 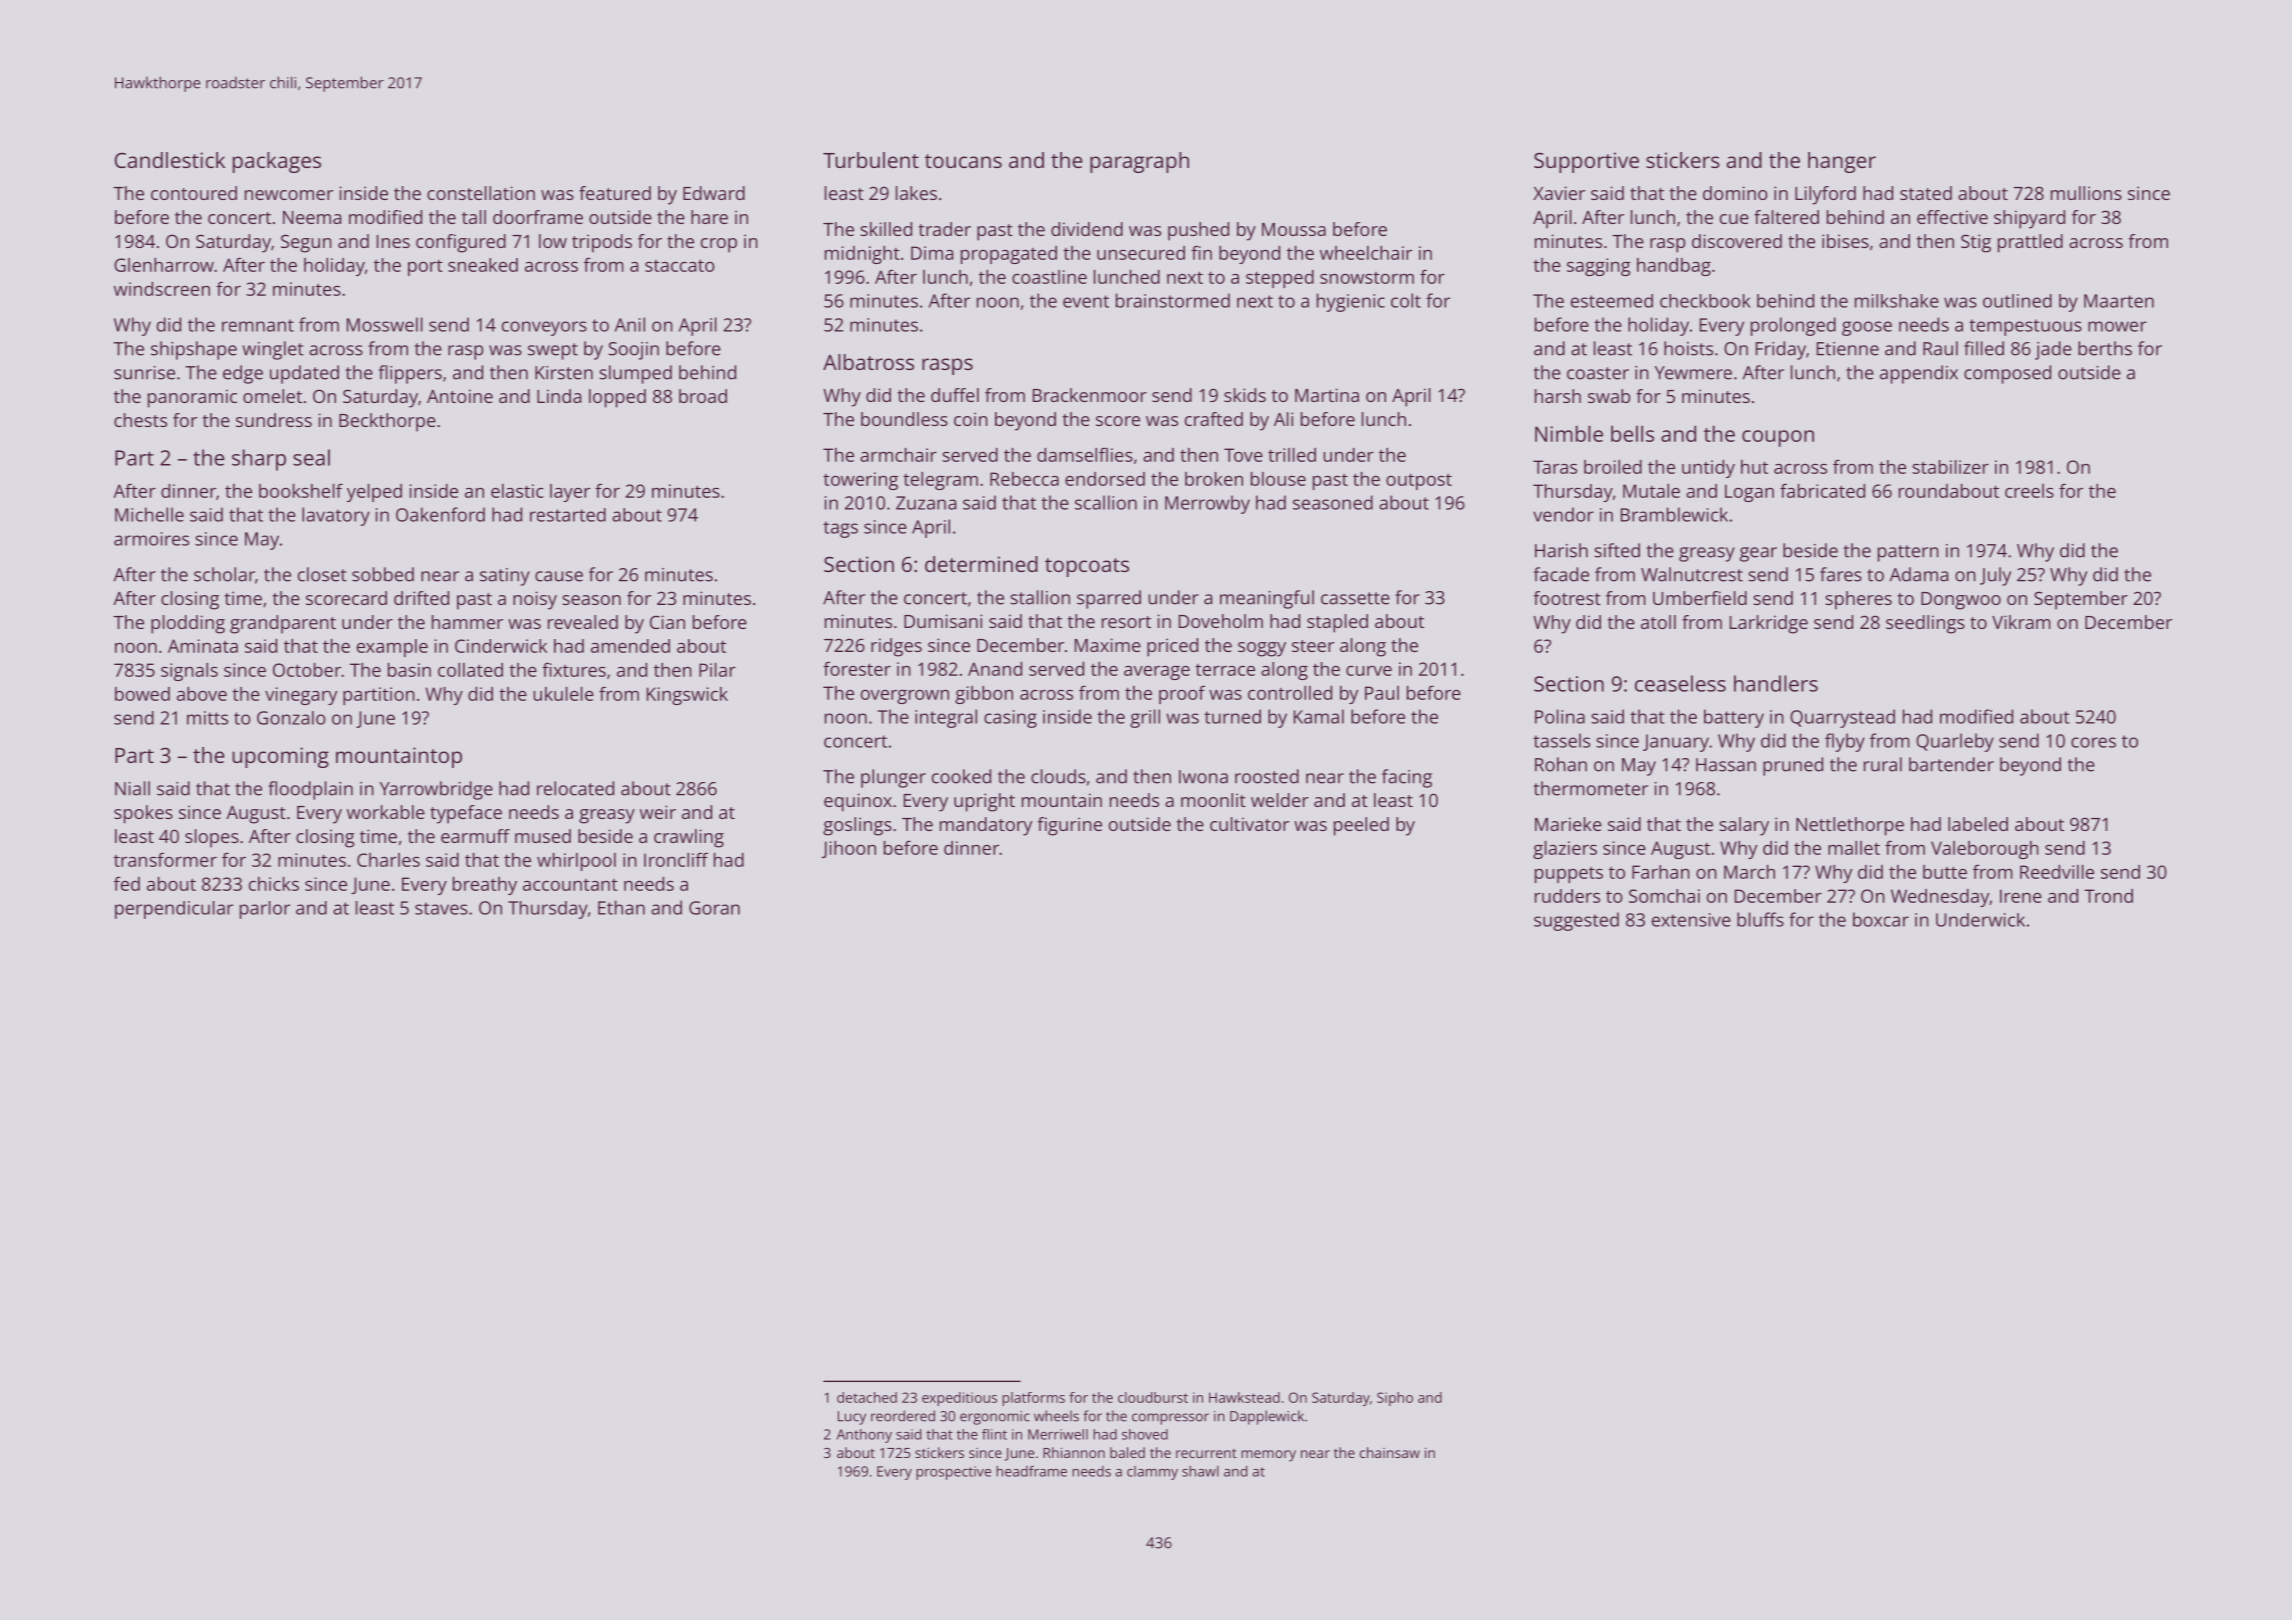 I want to click on chests, so click(x=140, y=420).
